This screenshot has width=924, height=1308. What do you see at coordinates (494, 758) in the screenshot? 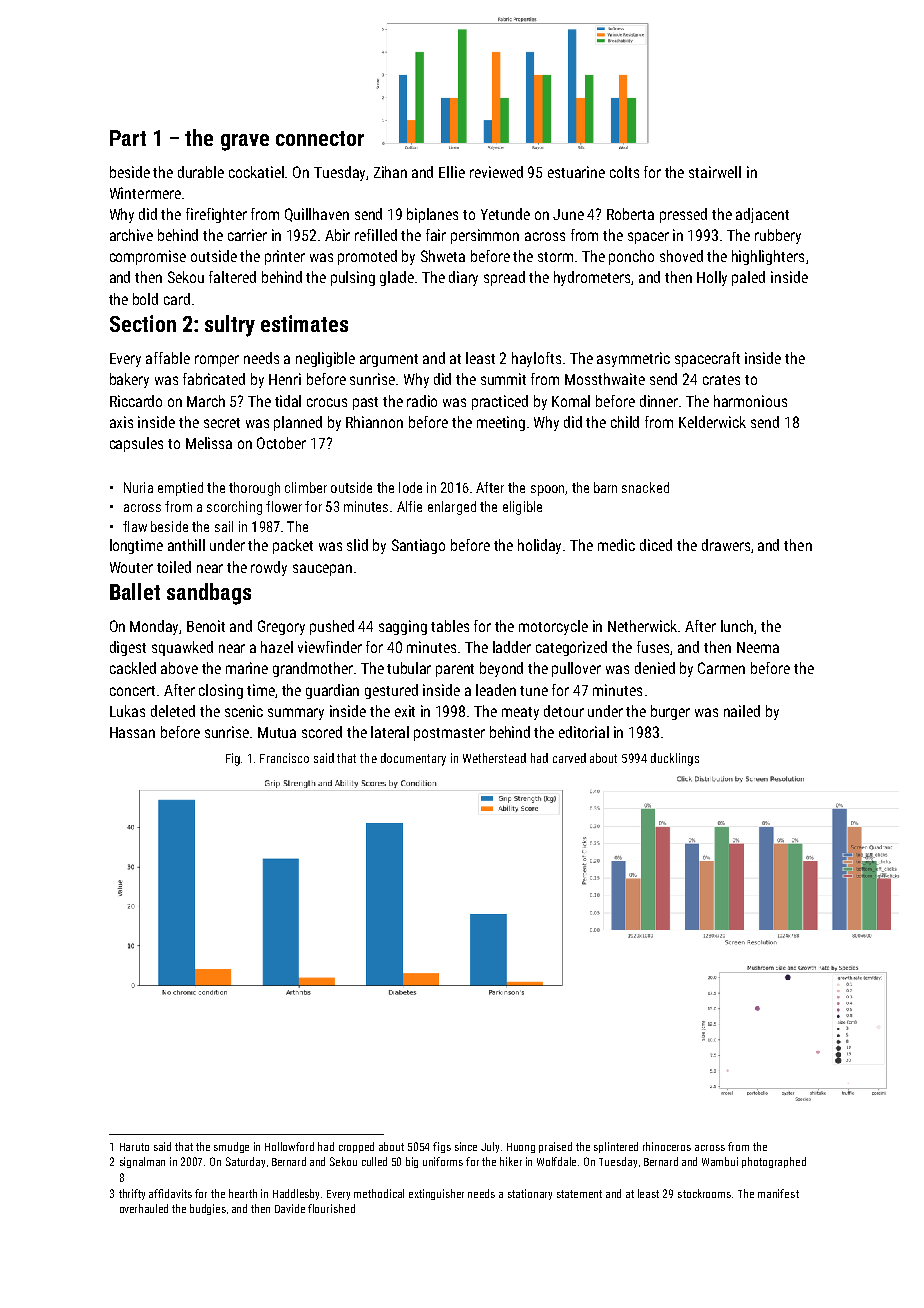
I see `Wetherstead` at bounding box center [494, 758].
